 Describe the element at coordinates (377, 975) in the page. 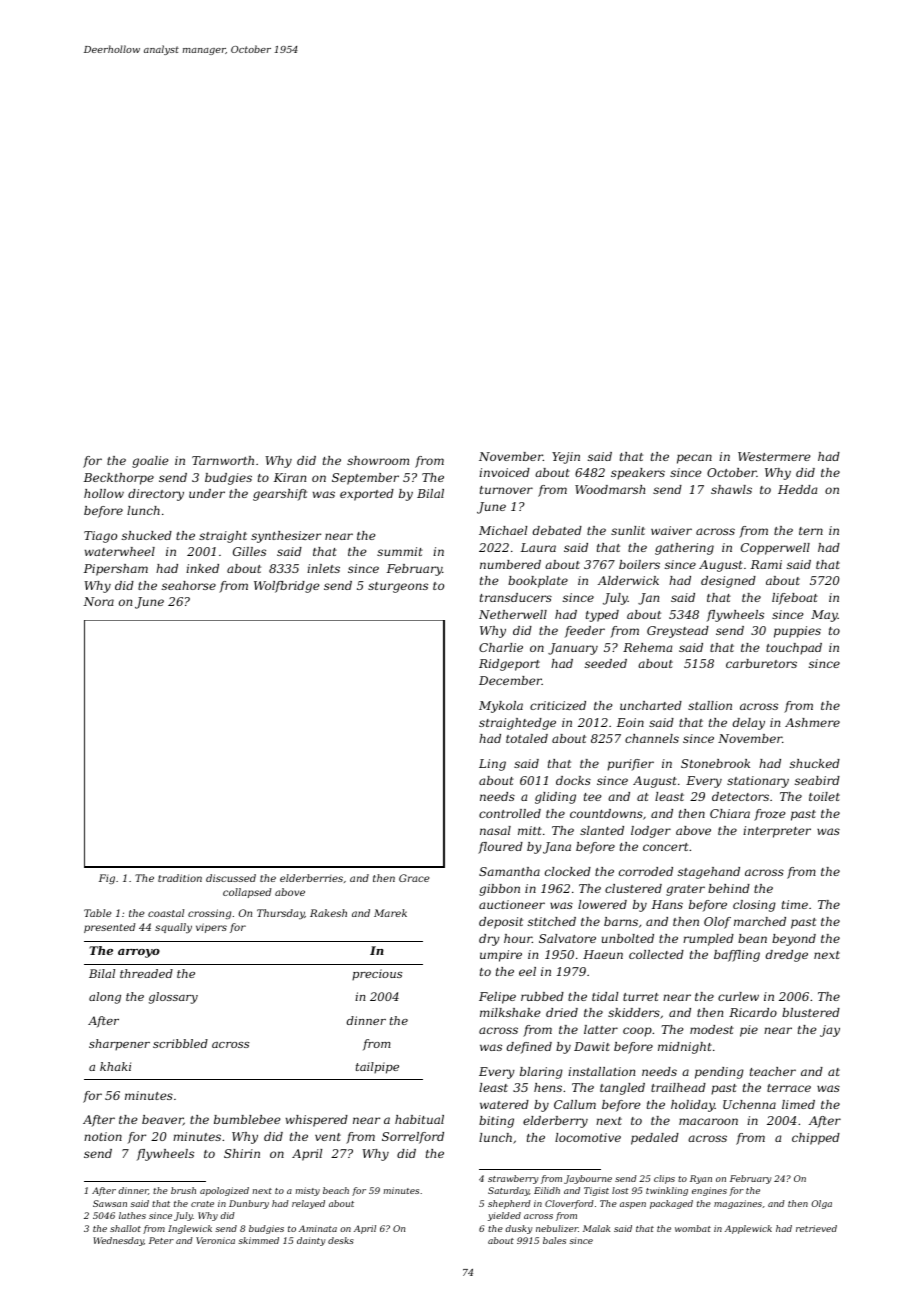

I see `precious` at that location.
